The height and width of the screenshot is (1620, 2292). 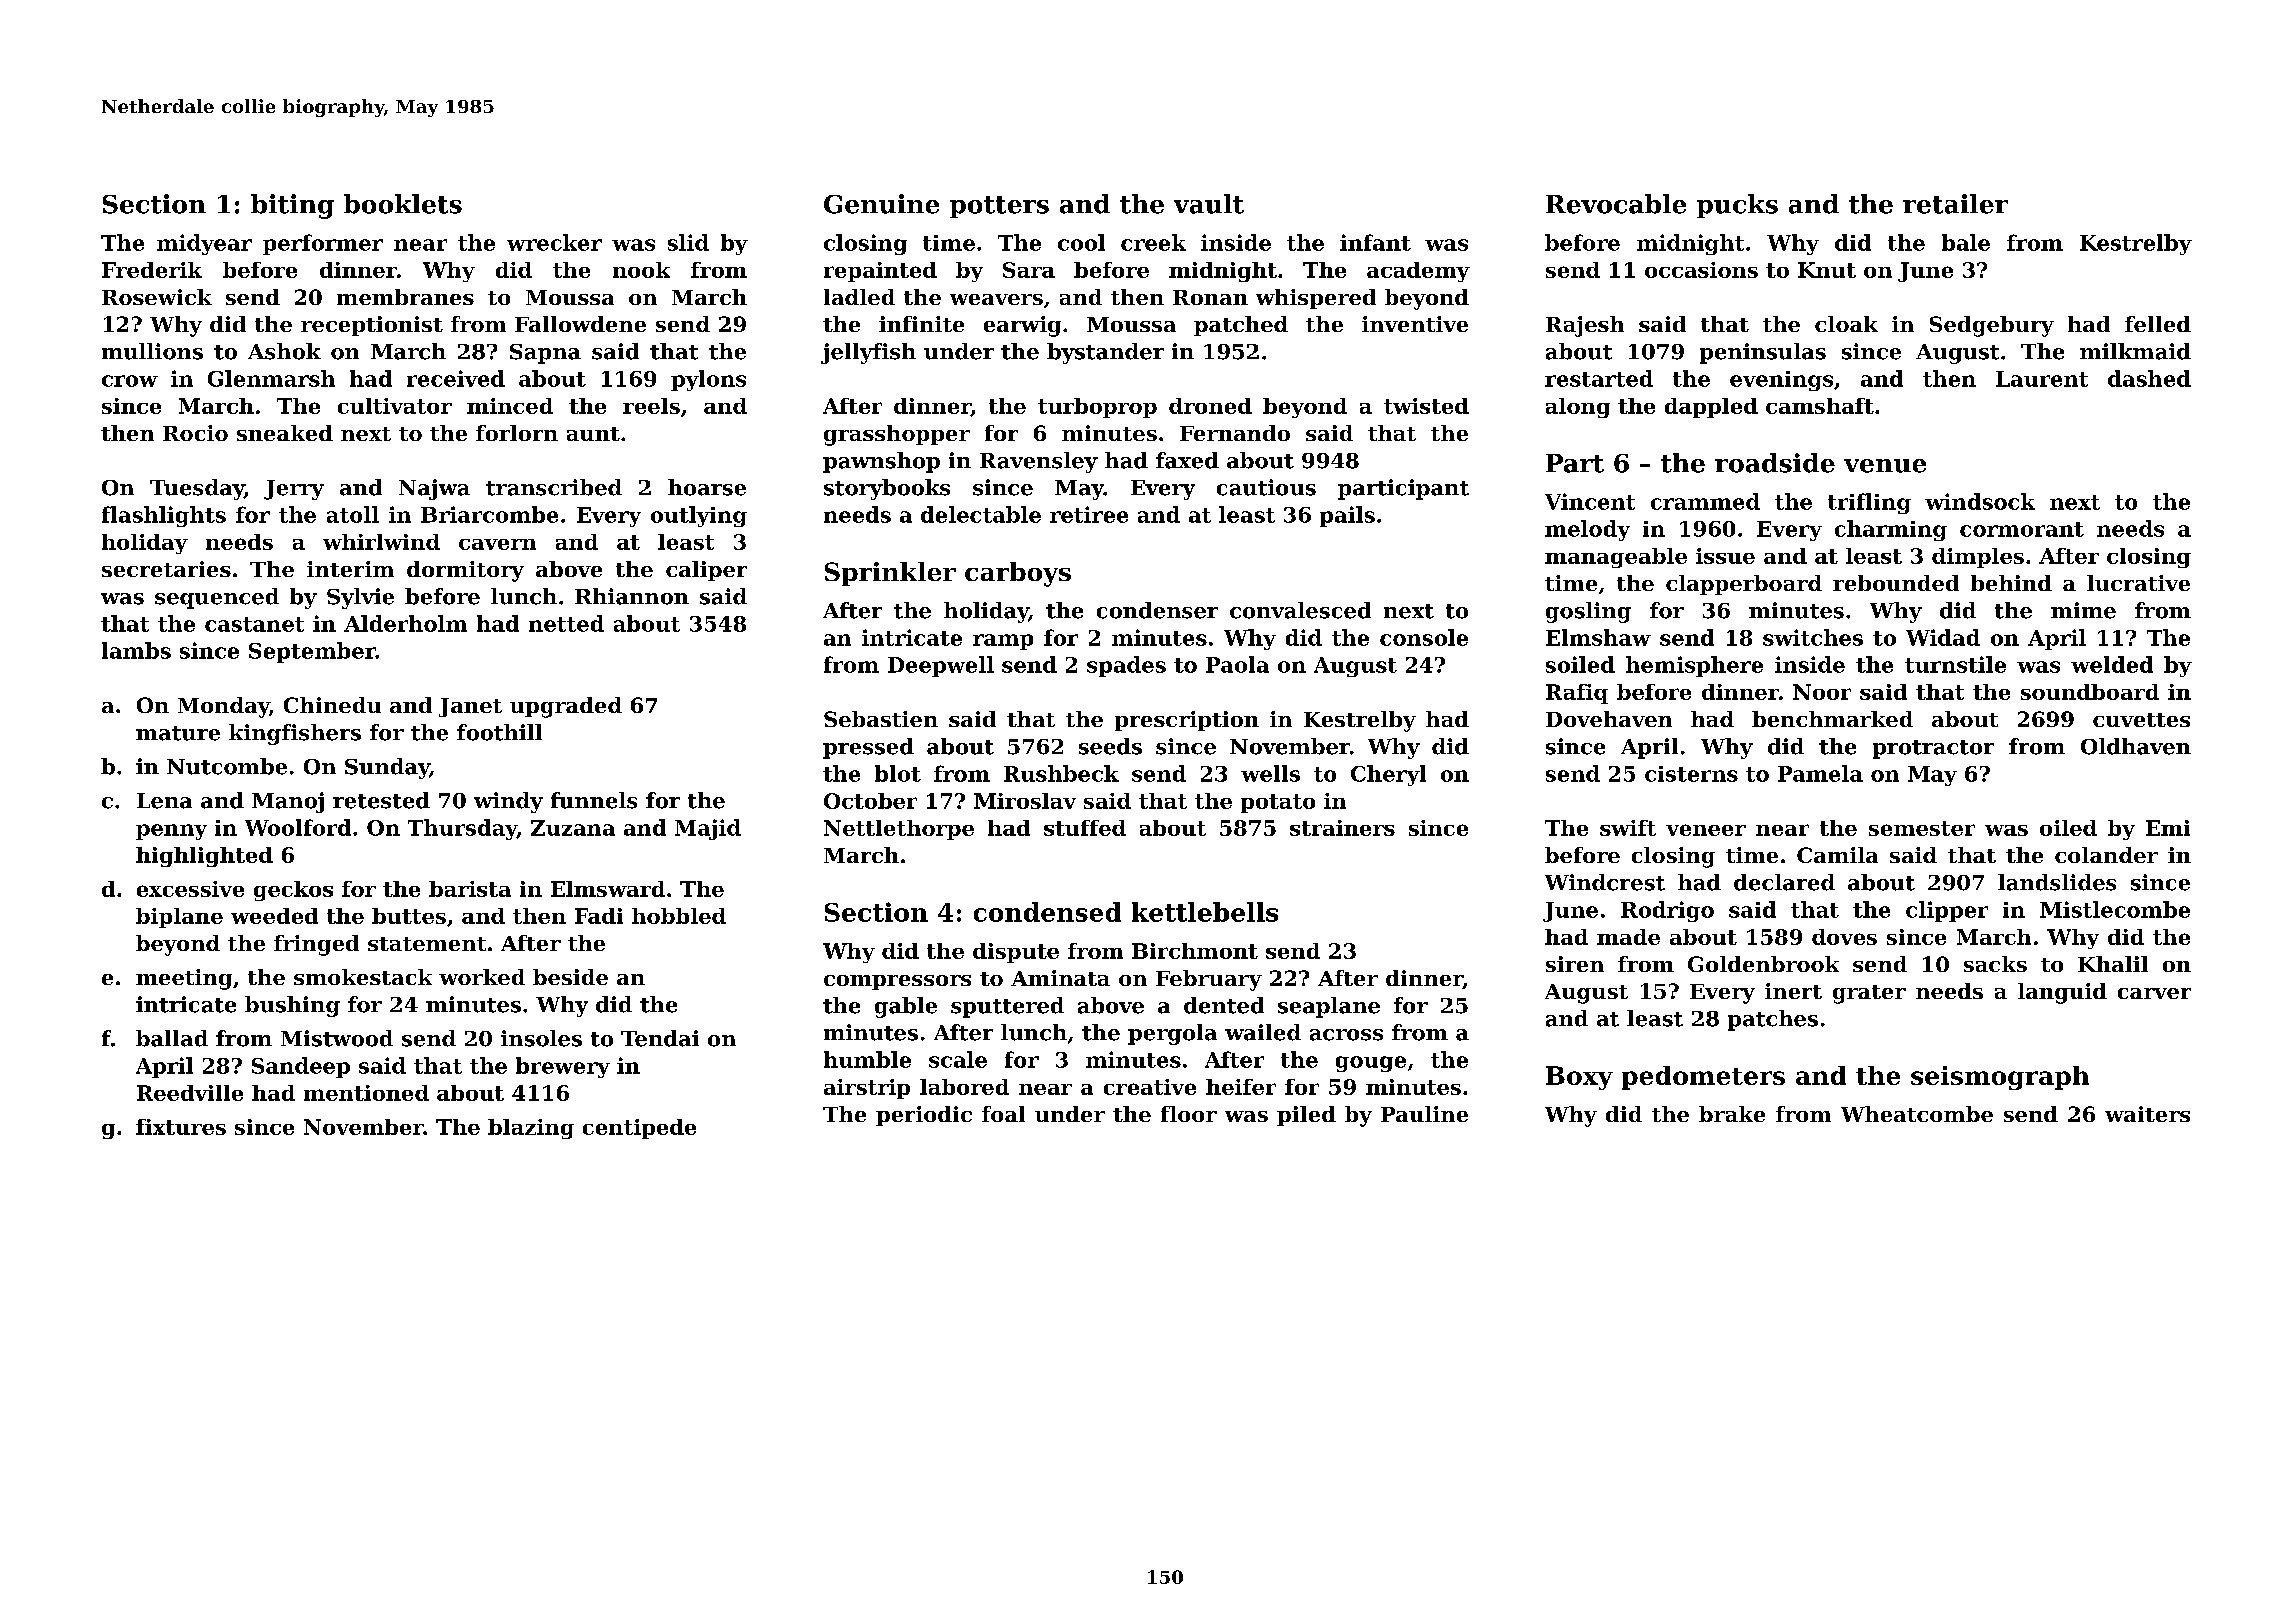 What do you see at coordinates (531, 1129) in the screenshot?
I see `blazing` at bounding box center [531, 1129].
